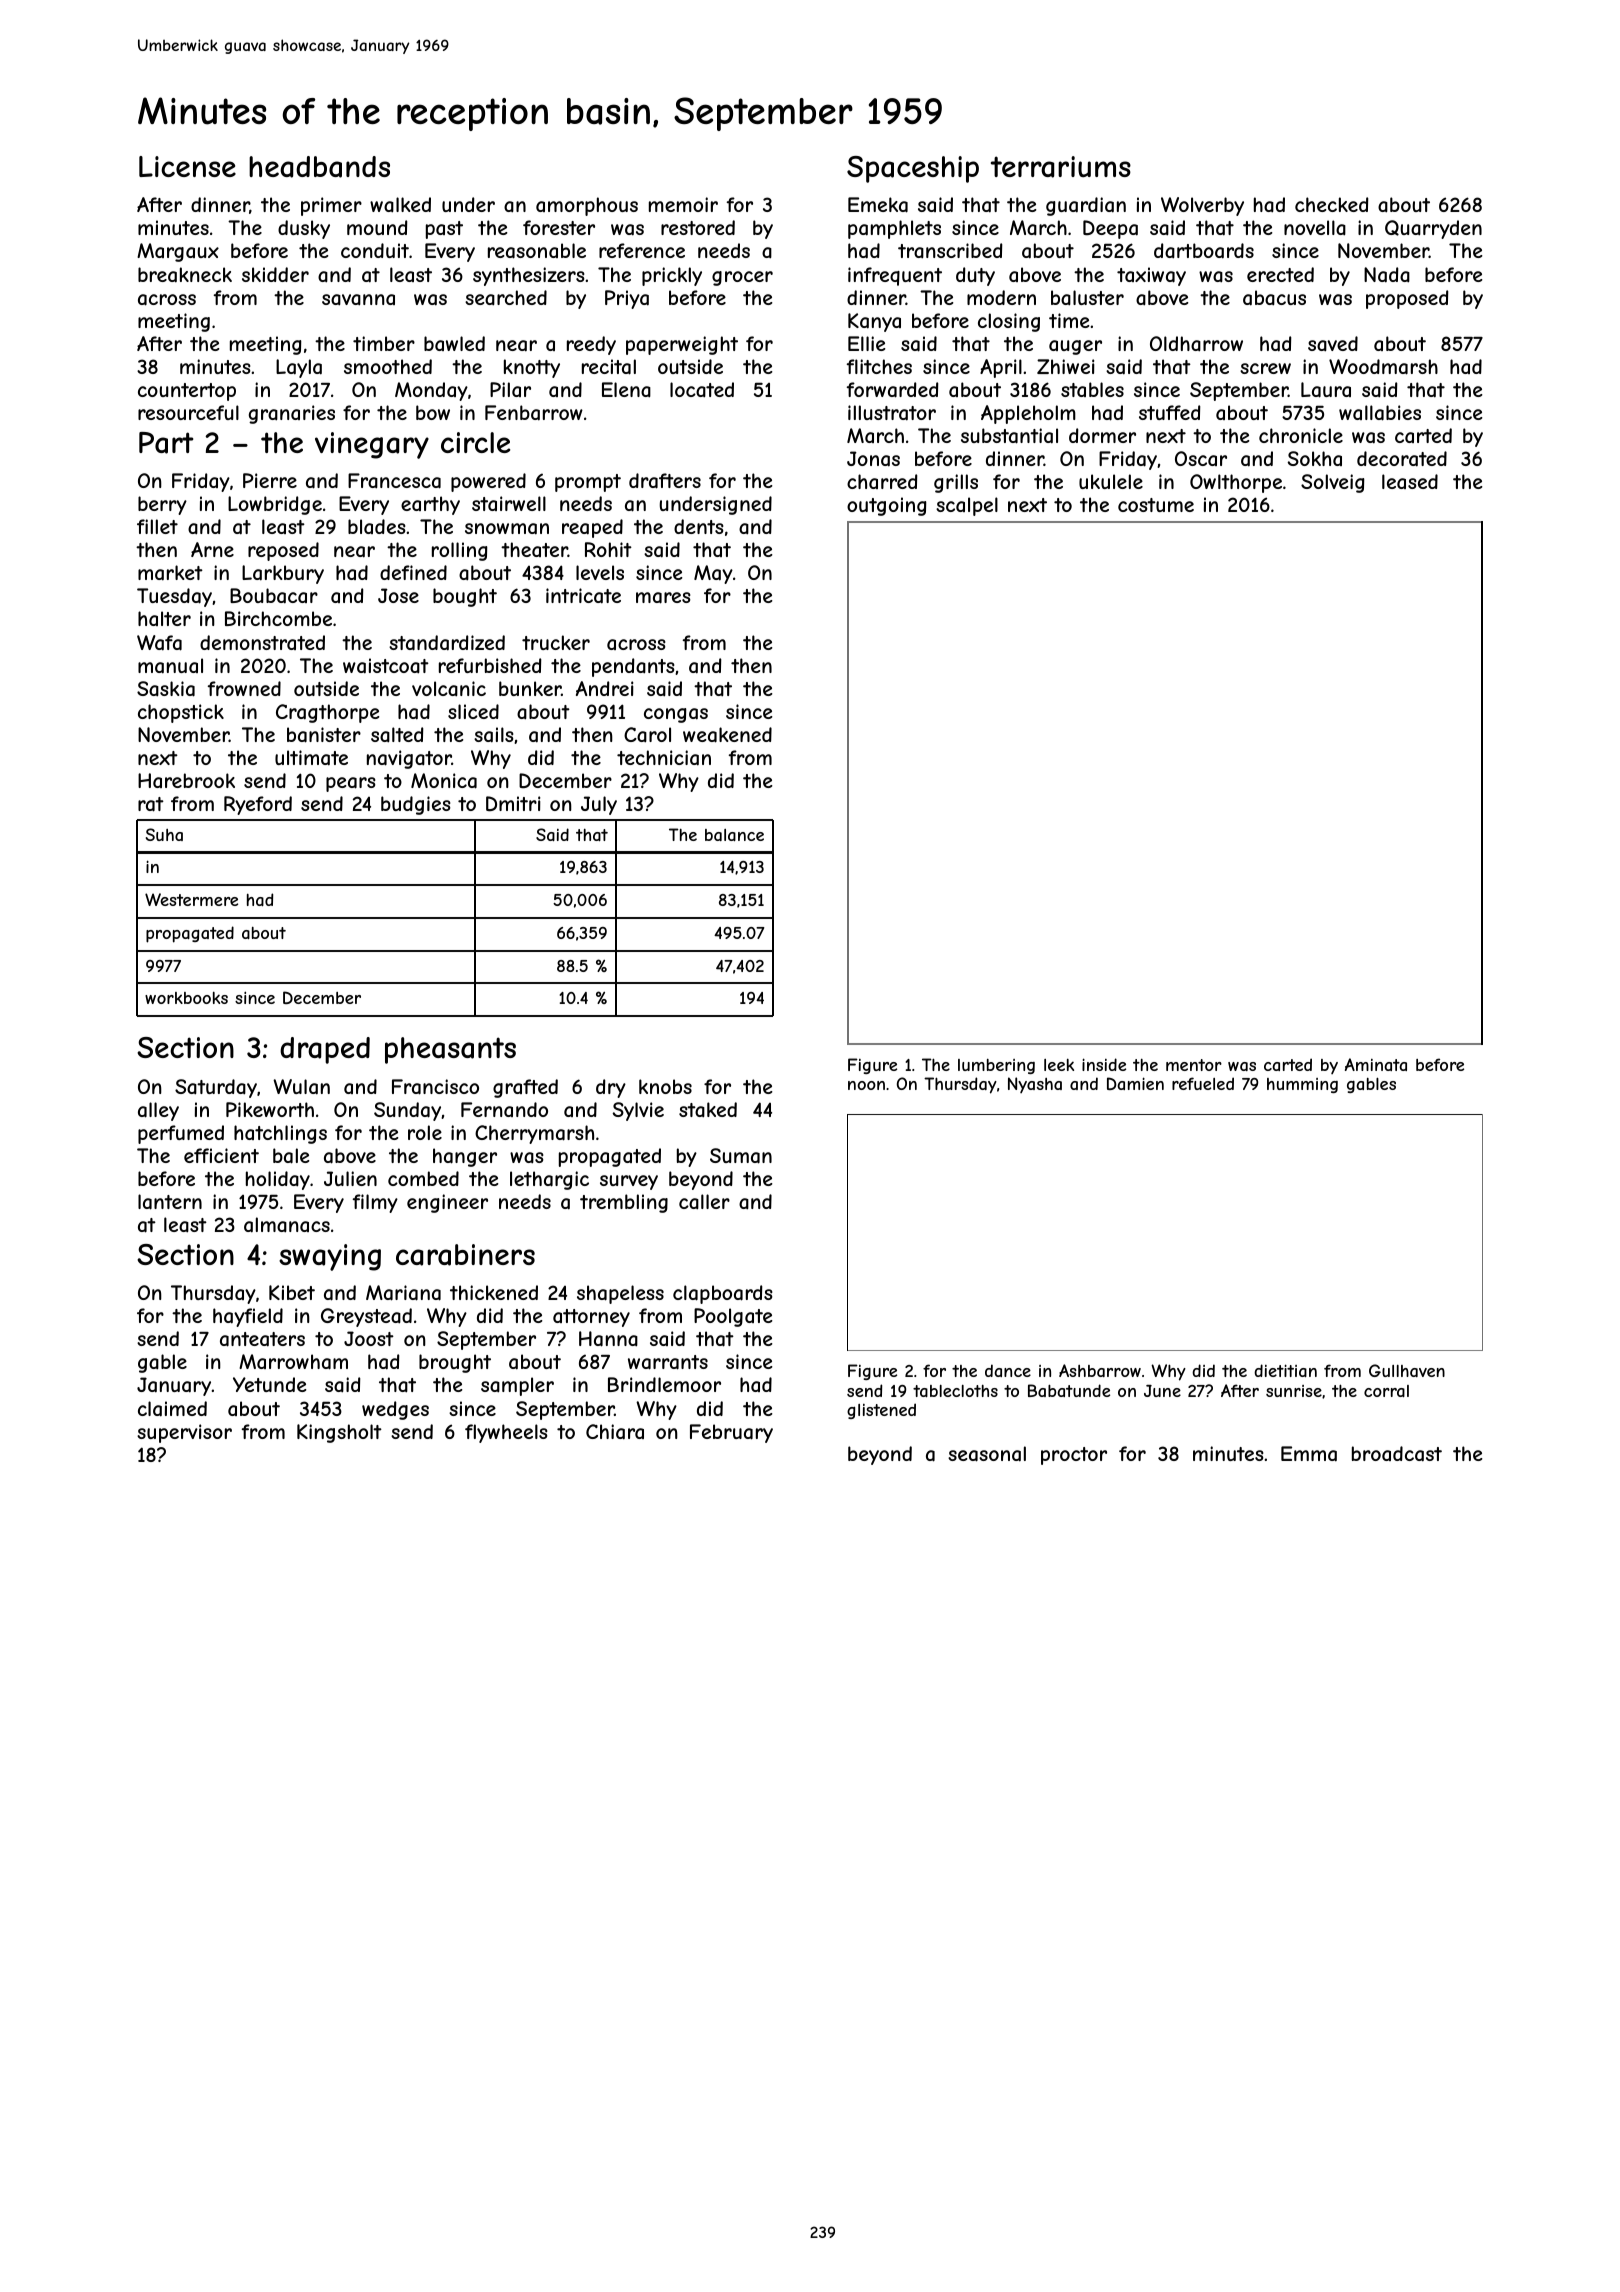  What do you see at coordinates (216, 1088) in the image?
I see `Saturday` at bounding box center [216, 1088].
